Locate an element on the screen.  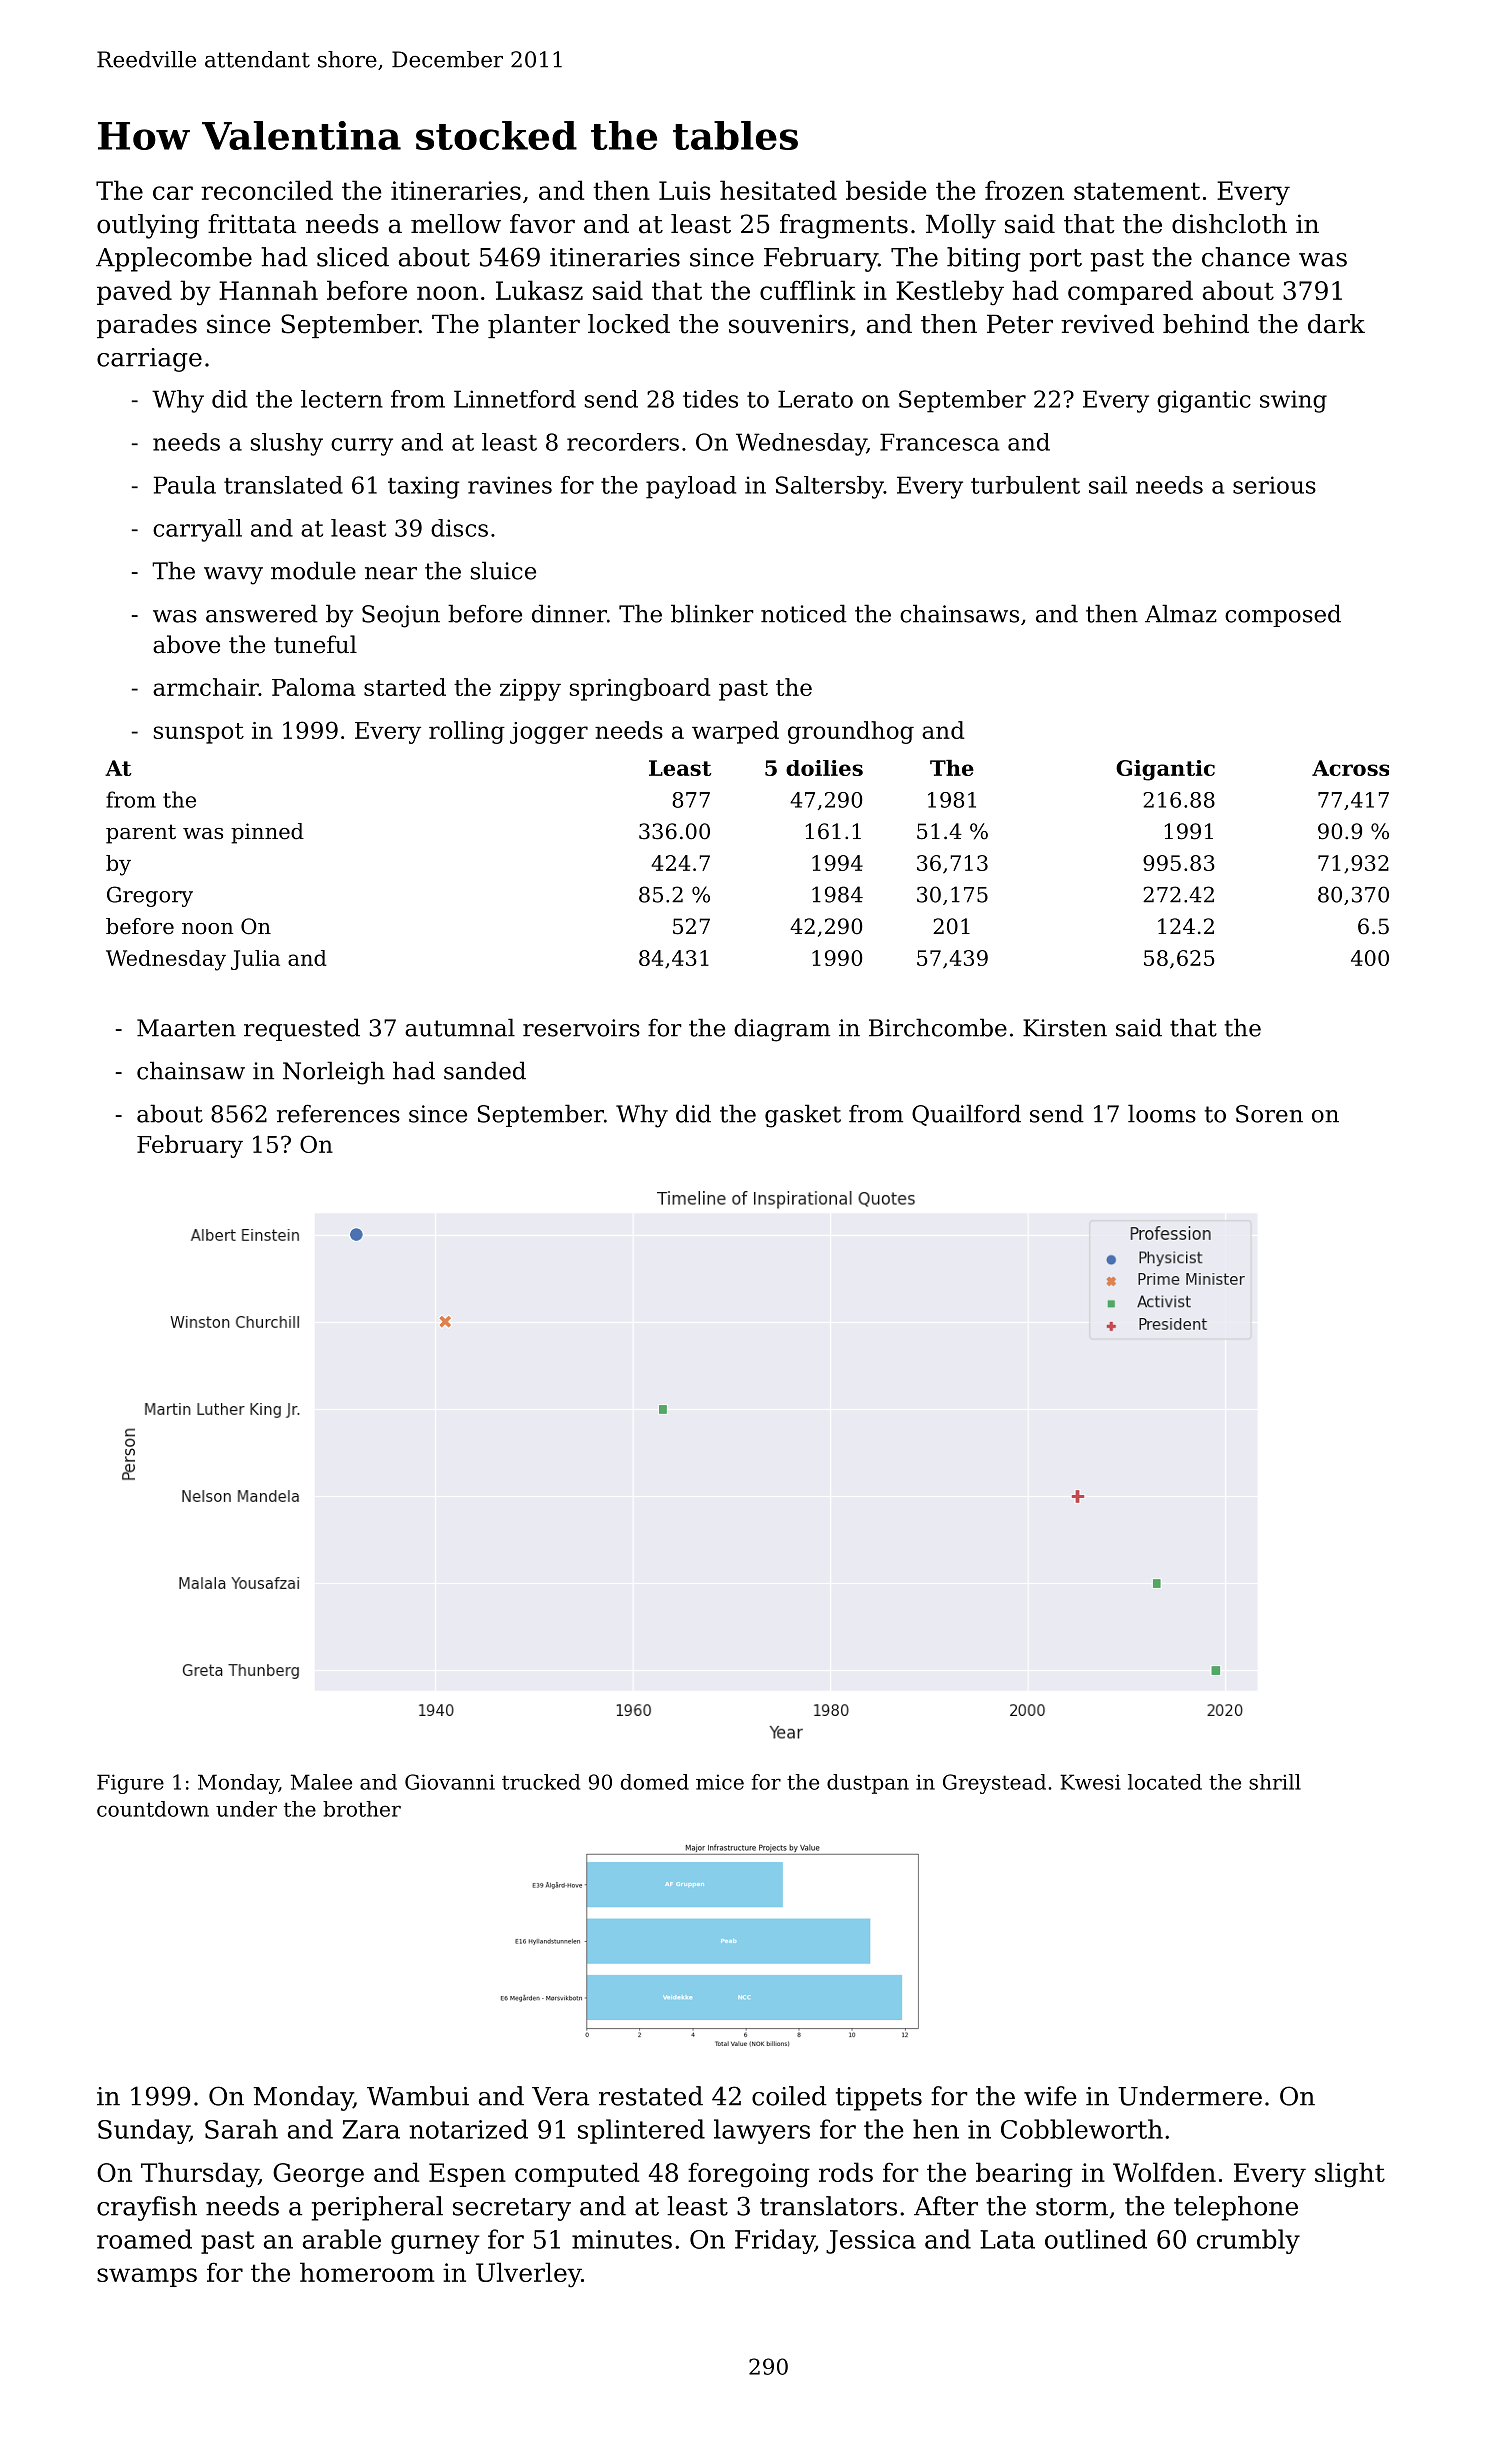
crumbly is located at coordinates (1248, 2241).
